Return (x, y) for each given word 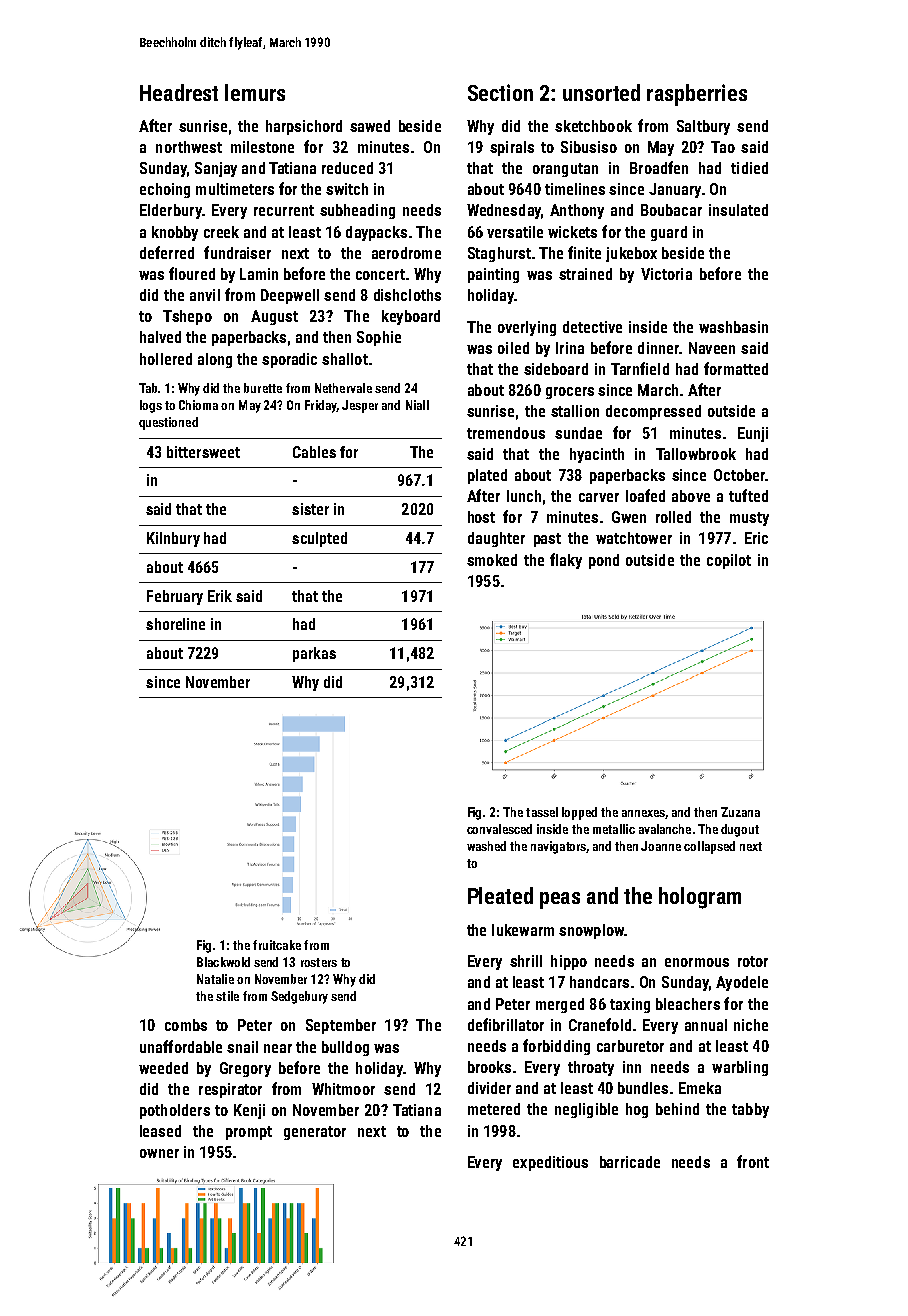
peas (560, 900)
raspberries (697, 95)
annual (706, 1025)
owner (159, 1153)
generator (315, 1133)
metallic (614, 829)
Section (500, 92)
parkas (314, 654)
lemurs (255, 92)
